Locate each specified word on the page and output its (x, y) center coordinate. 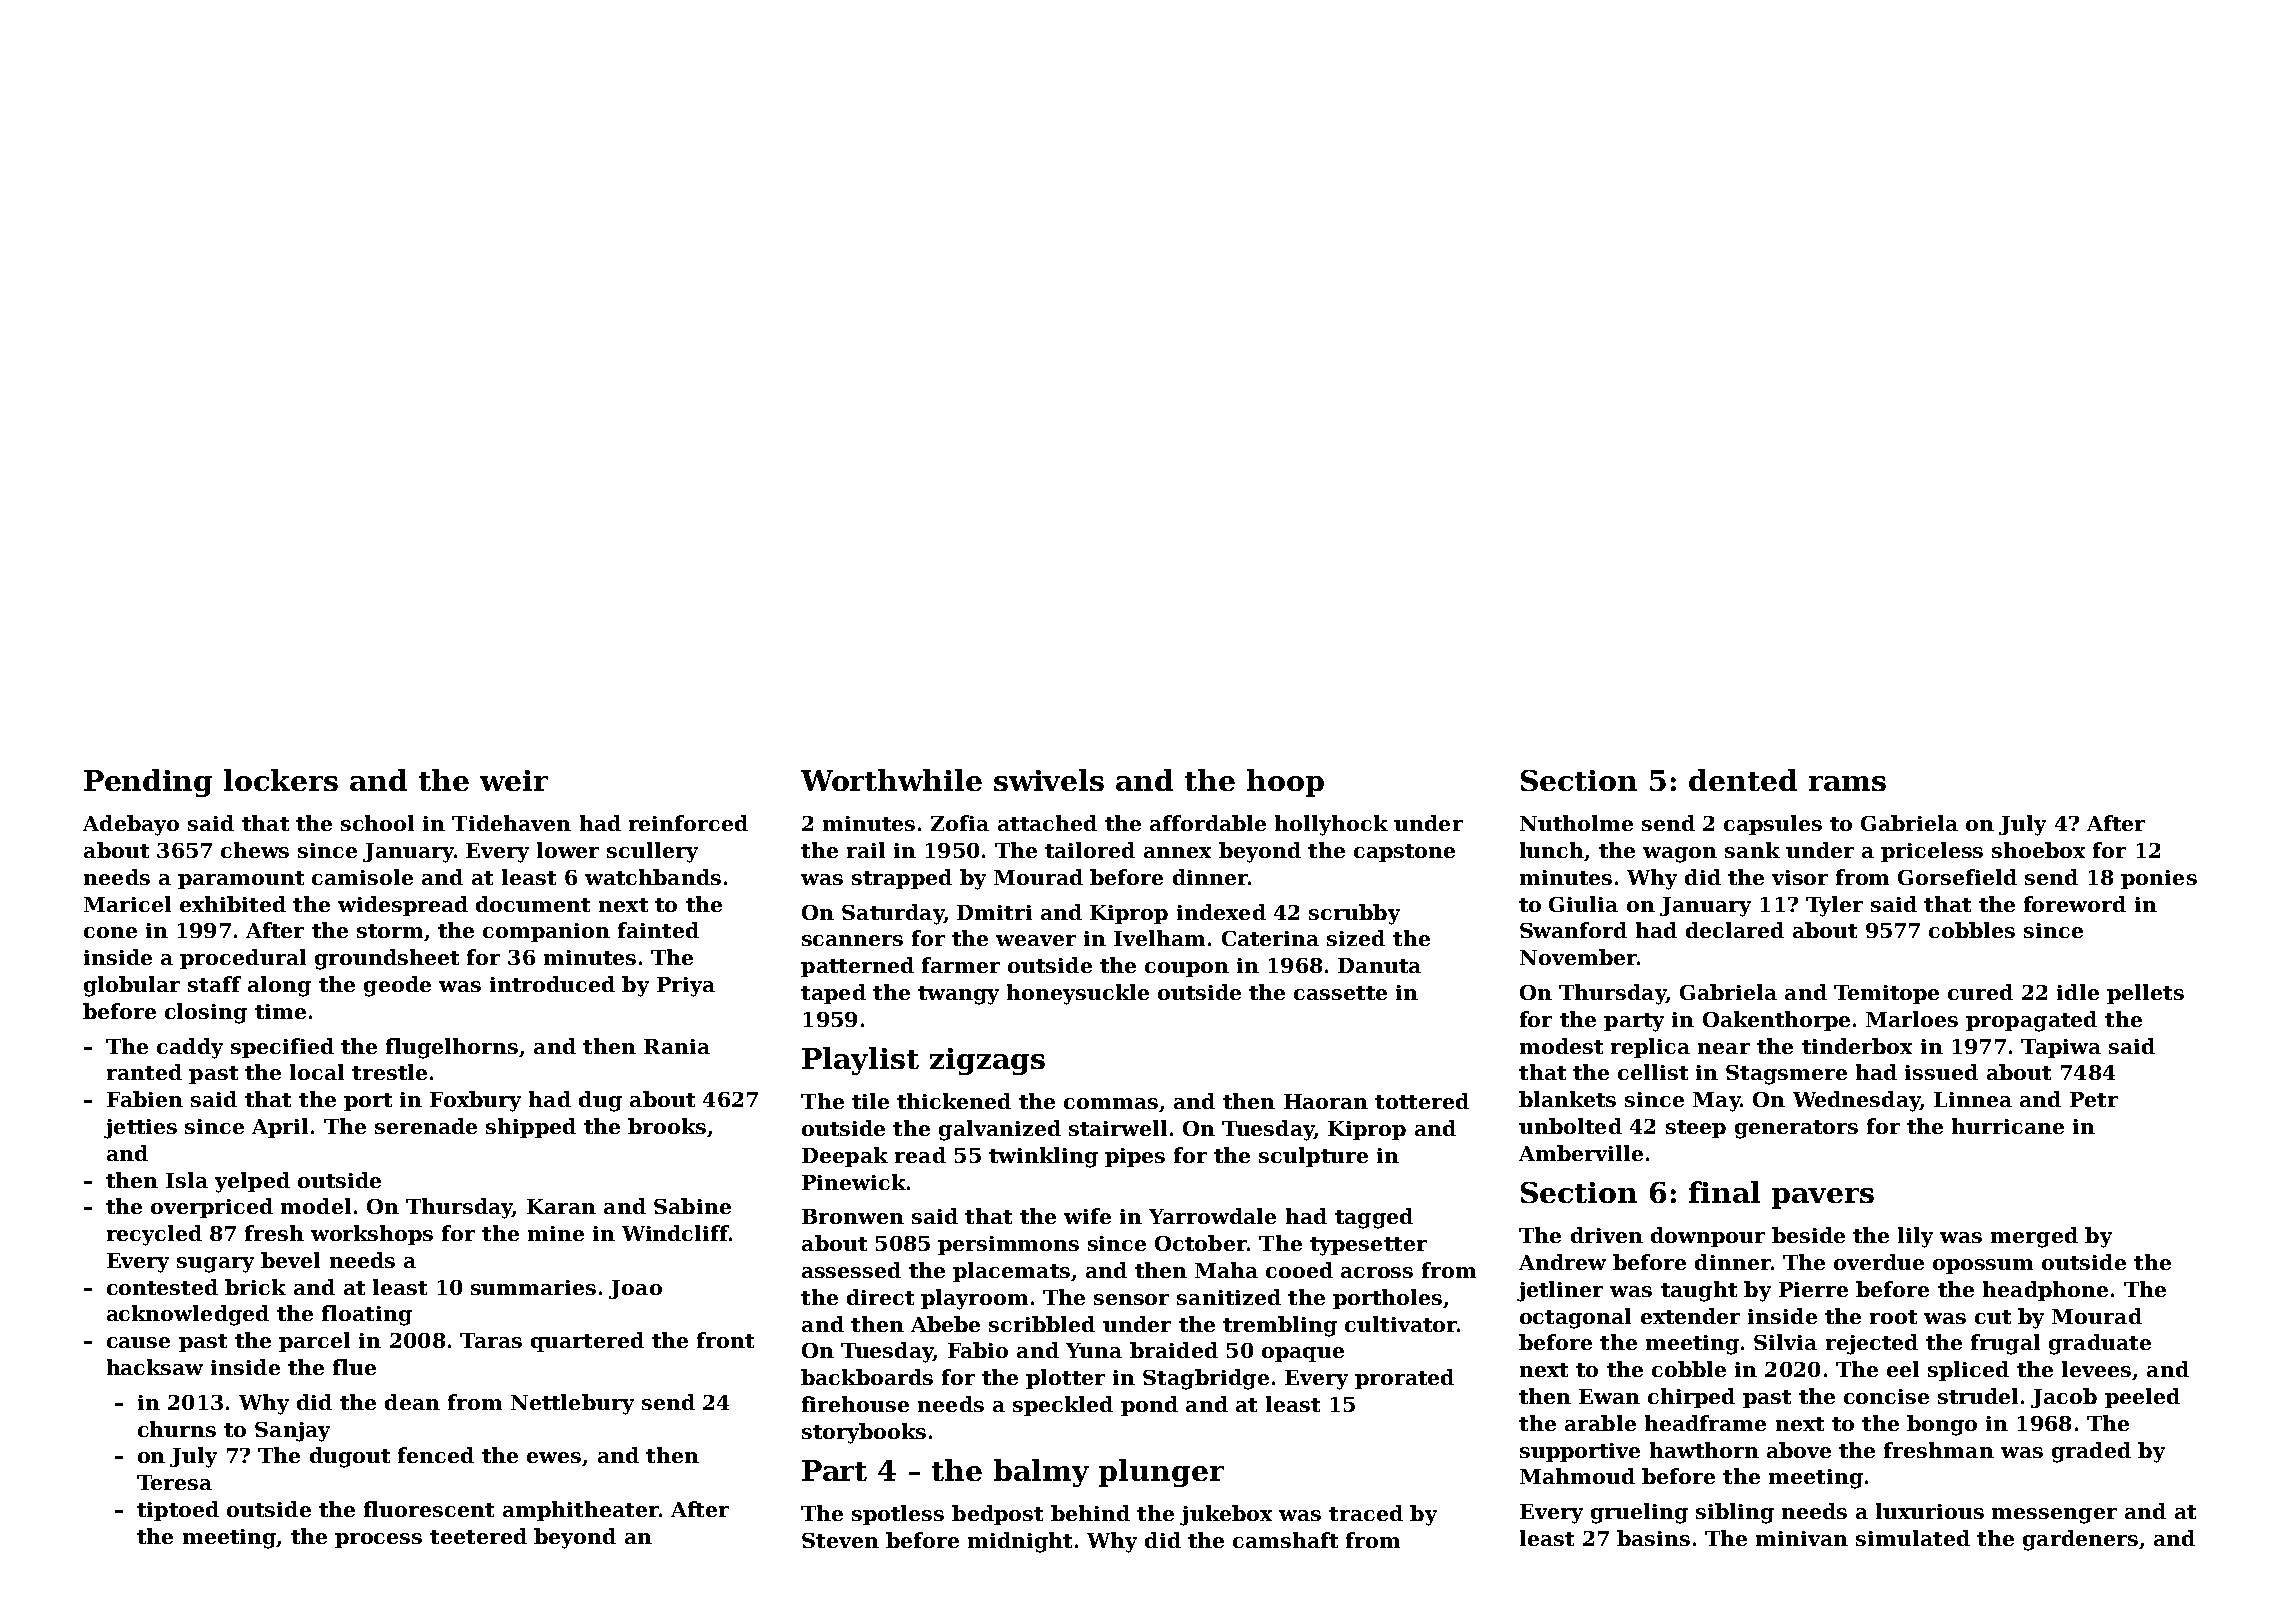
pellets (2145, 994)
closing (206, 1013)
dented (1743, 780)
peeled (2142, 1398)
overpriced (212, 1208)
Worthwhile (891, 780)
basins (1653, 1538)
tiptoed (178, 1511)
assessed (851, 1270)
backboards (867, 1377)
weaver (1036, 940)
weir (514, 780)
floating (367, 1315)
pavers (1823, 1198)
